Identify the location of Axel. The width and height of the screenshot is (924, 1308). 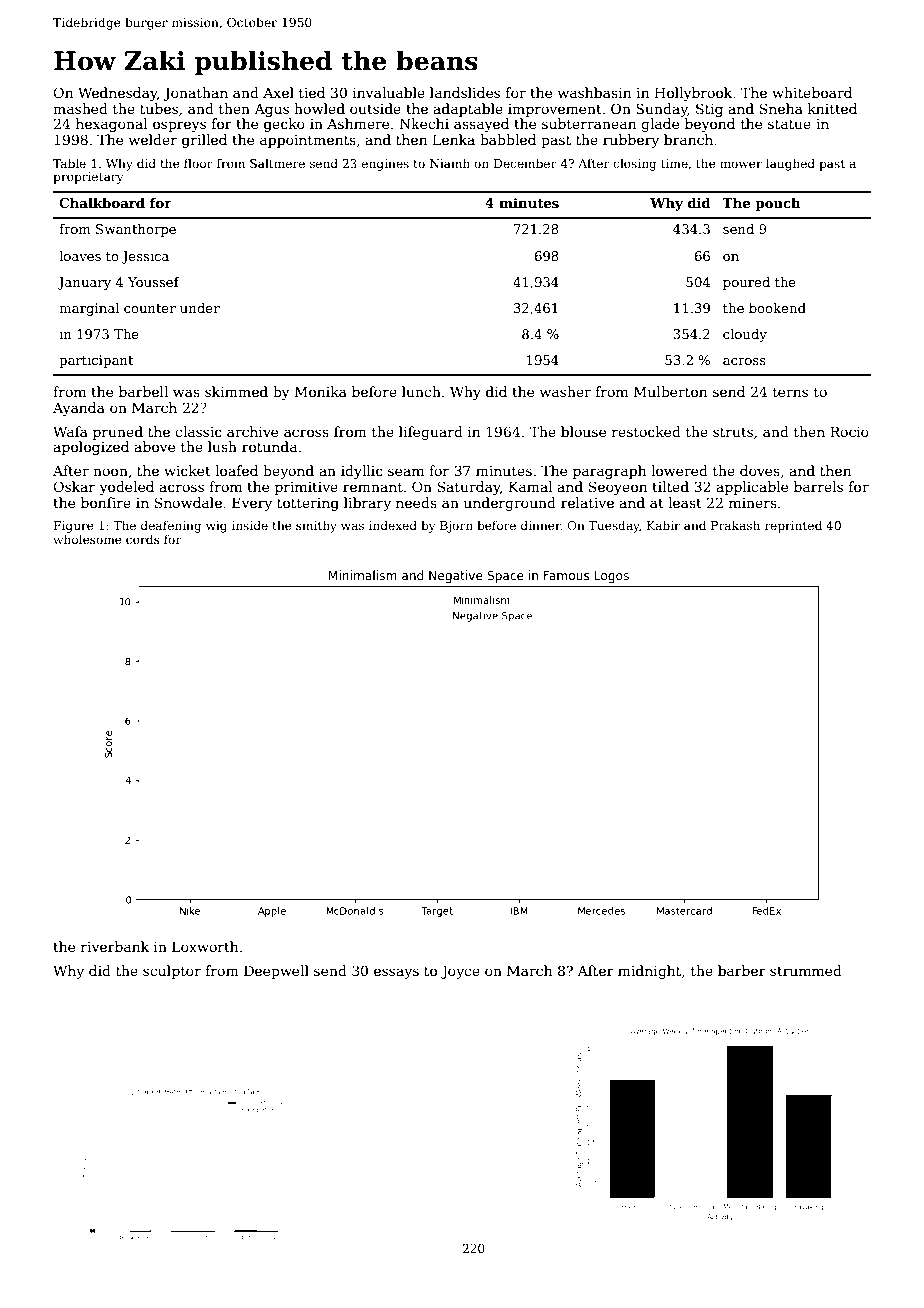
(278, 92).
